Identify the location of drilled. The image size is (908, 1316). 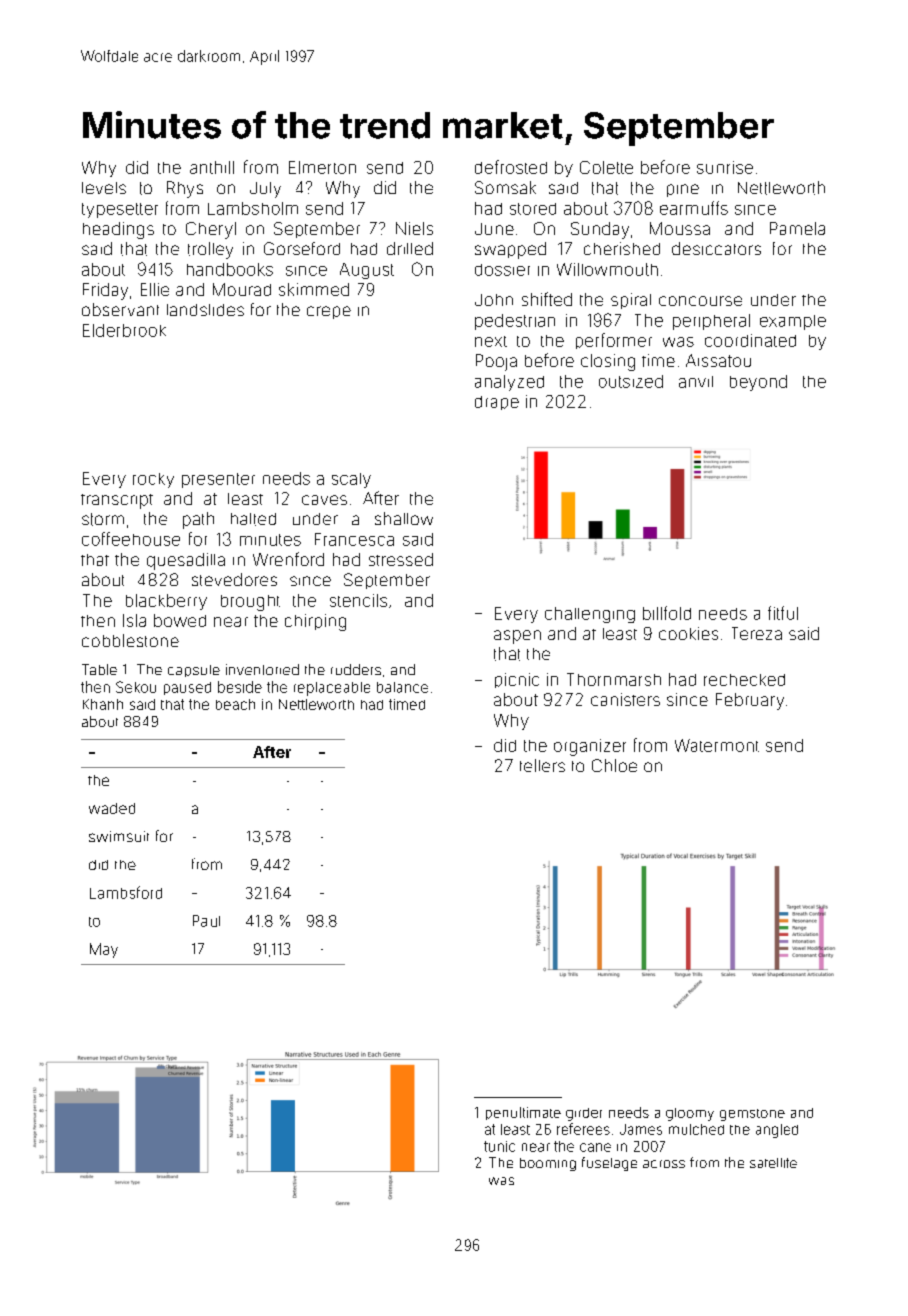
(410, 248).
